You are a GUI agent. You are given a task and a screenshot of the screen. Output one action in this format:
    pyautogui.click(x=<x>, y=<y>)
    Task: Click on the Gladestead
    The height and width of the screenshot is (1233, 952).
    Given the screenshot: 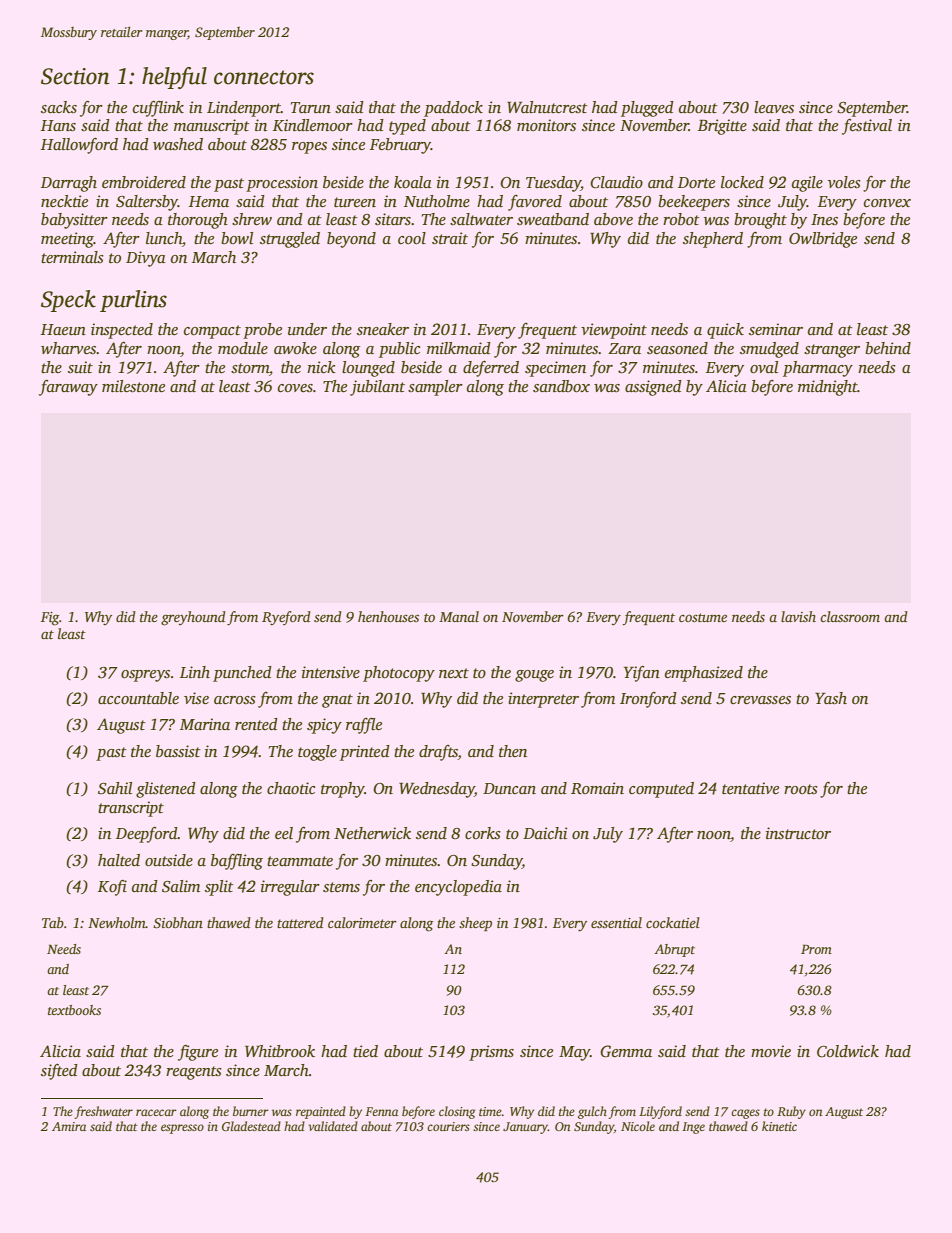 What is the action you would take?
    pyautogui.click(x=251, y=1126)
